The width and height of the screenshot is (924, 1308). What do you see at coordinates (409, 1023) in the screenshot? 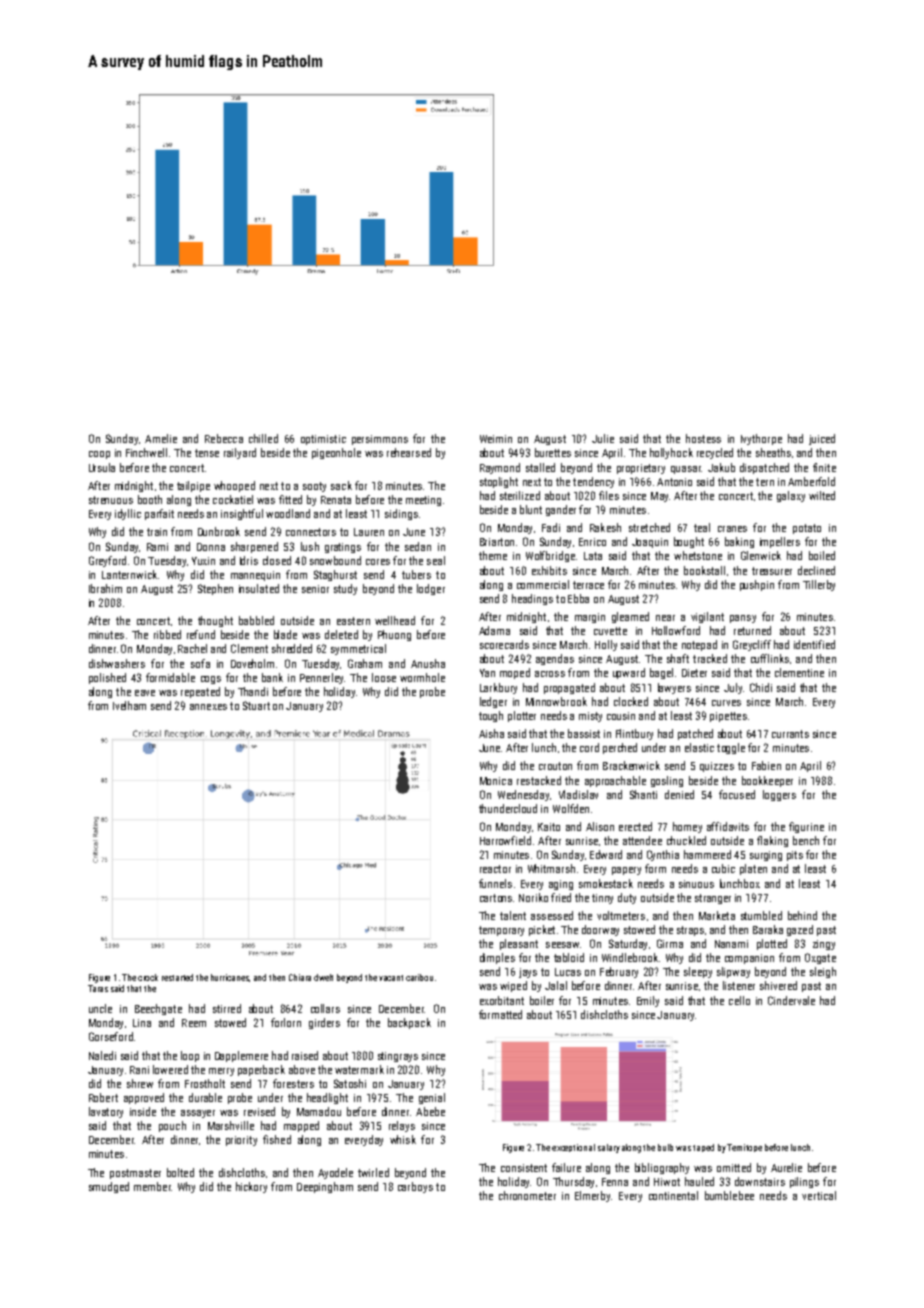
I see `backpack` at bounding box center [409, 1023].
